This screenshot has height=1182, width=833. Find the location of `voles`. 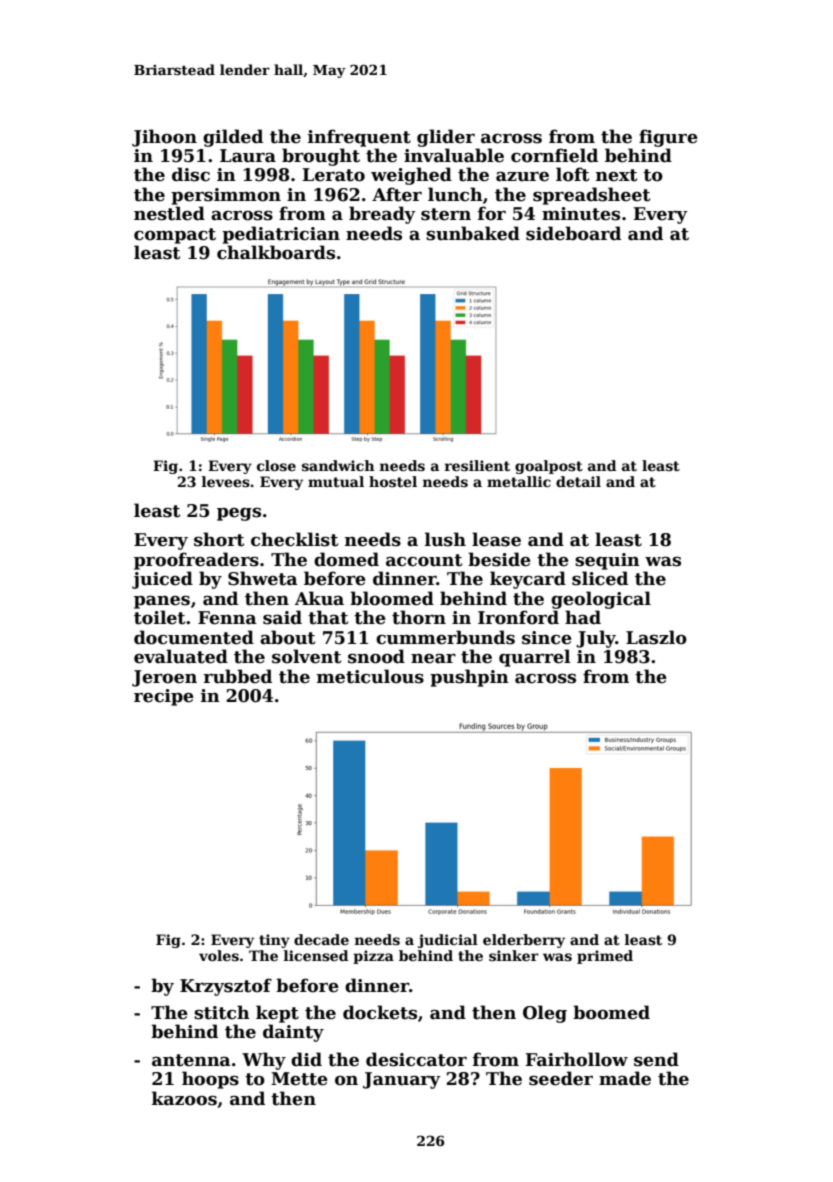

voles is located at coordinates (219, 955).
